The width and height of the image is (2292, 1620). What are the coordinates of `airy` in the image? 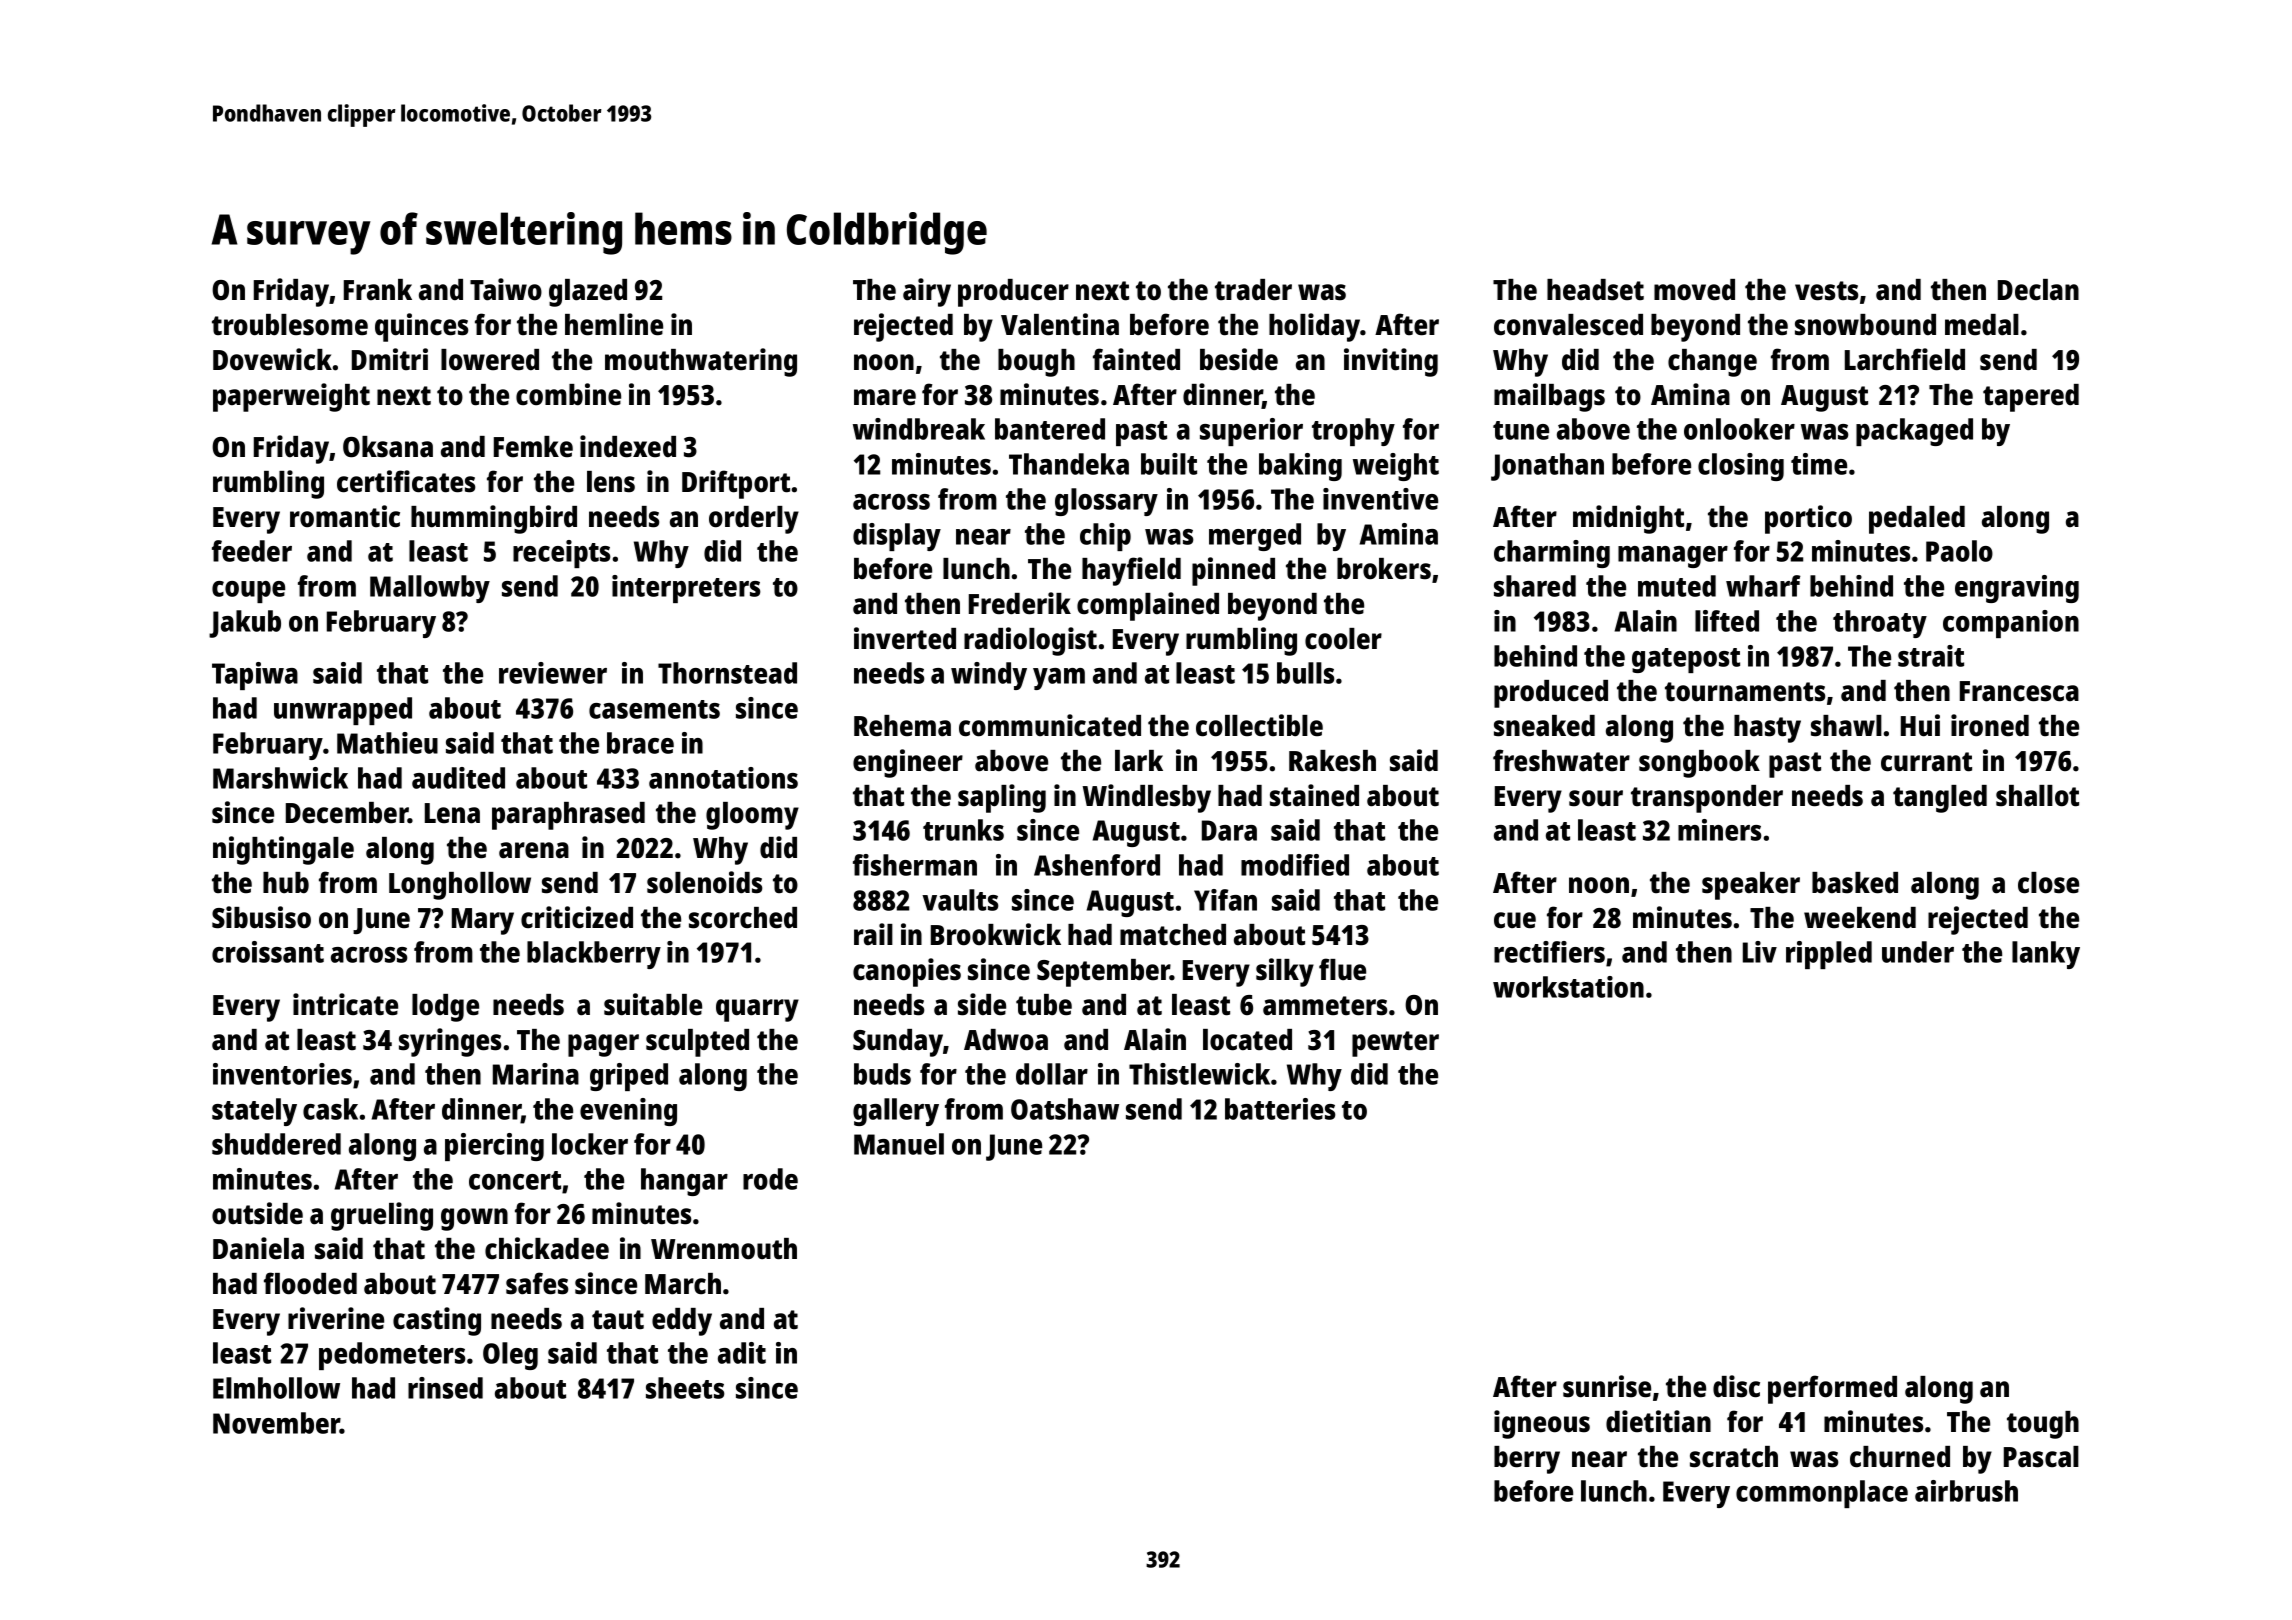 It's located at (927, 292).
